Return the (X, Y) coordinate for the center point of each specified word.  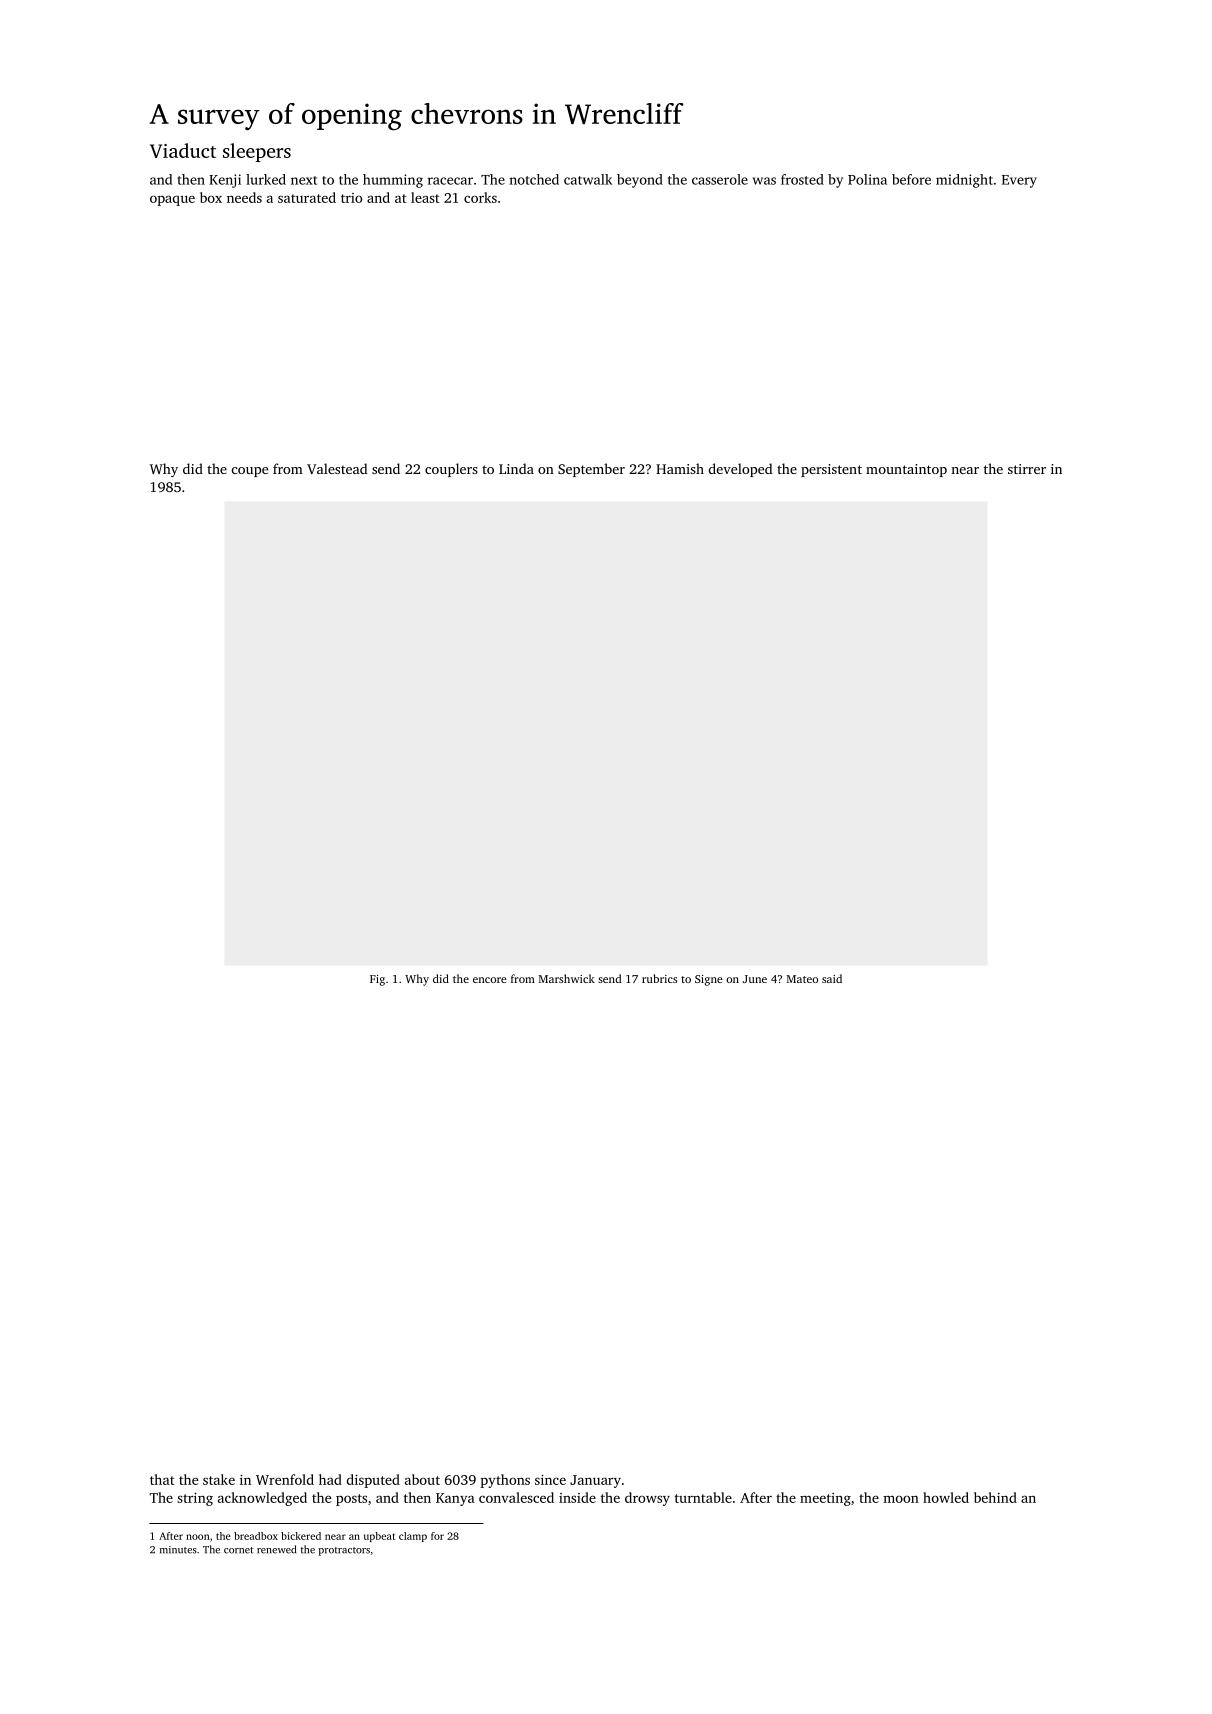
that (162, 1479)
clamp (413, 1537)
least (425, 197)
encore (490, 980)
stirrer (1027, 469)
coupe (250, 472)
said (832, 978)
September (591, 470)
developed (740, 470)
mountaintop (906, 470)
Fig (377, 980)
